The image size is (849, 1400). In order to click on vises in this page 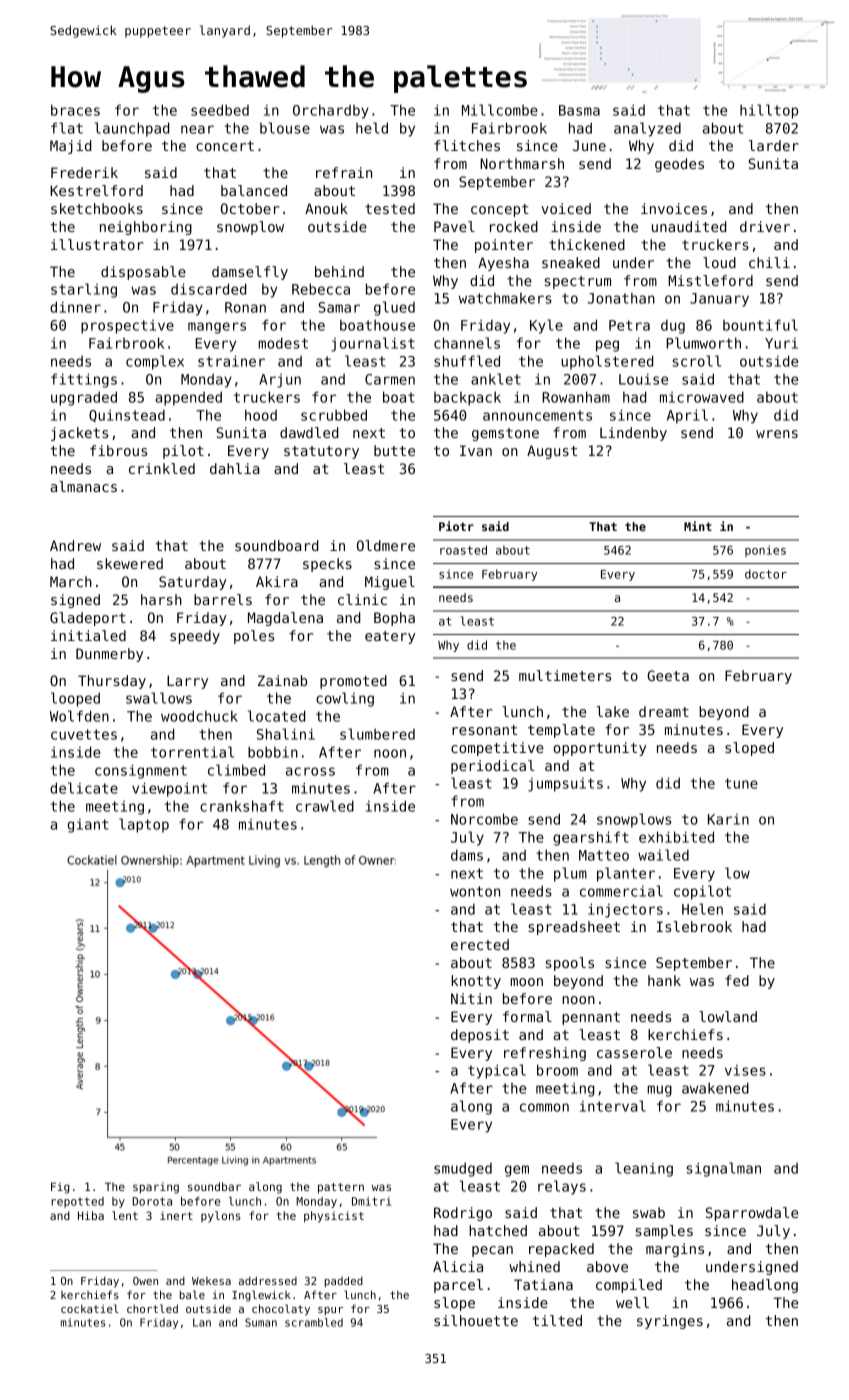, I will do `click(745, 1070)`.
